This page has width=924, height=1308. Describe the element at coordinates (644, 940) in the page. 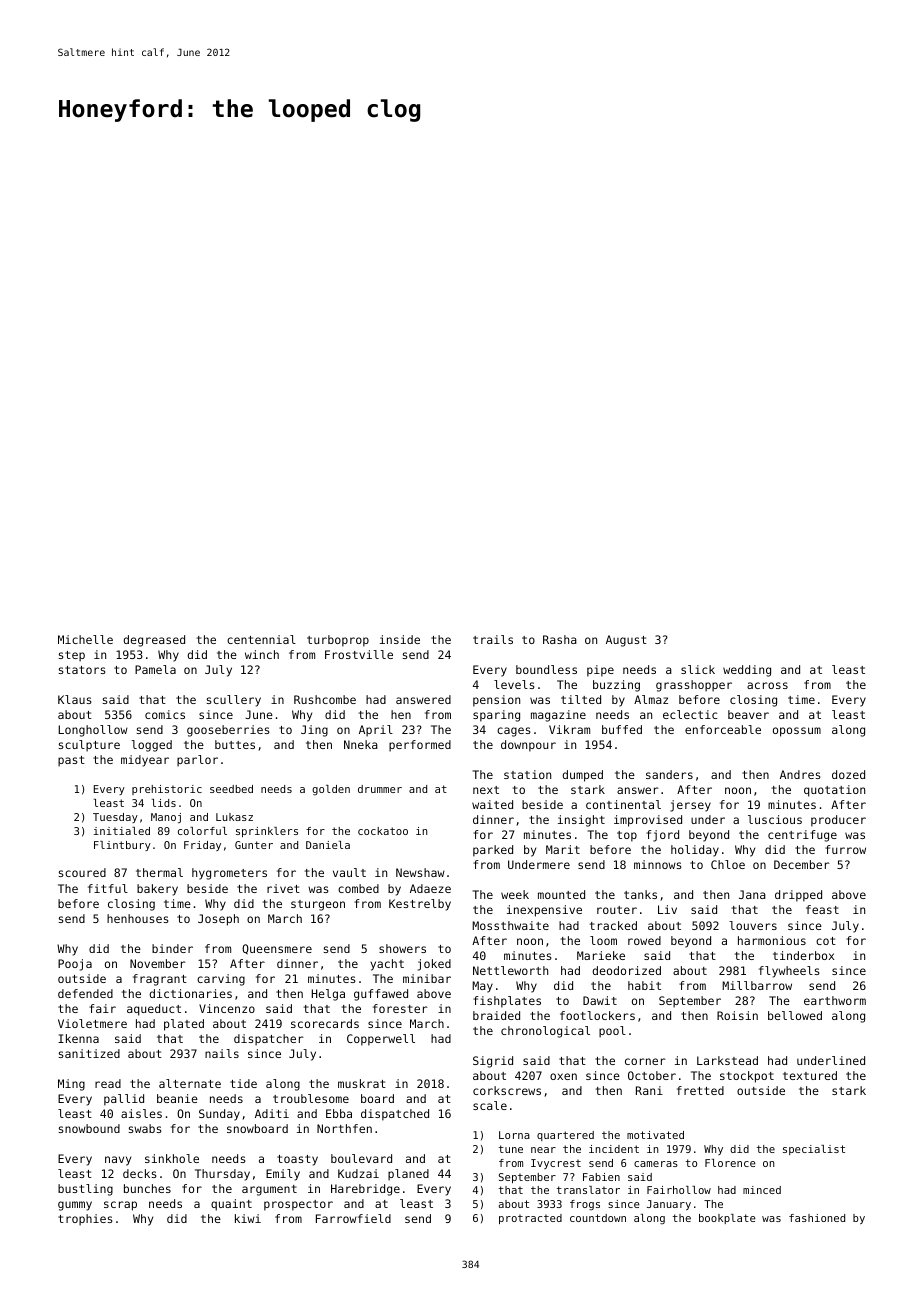

I see `rowed` at that location.
